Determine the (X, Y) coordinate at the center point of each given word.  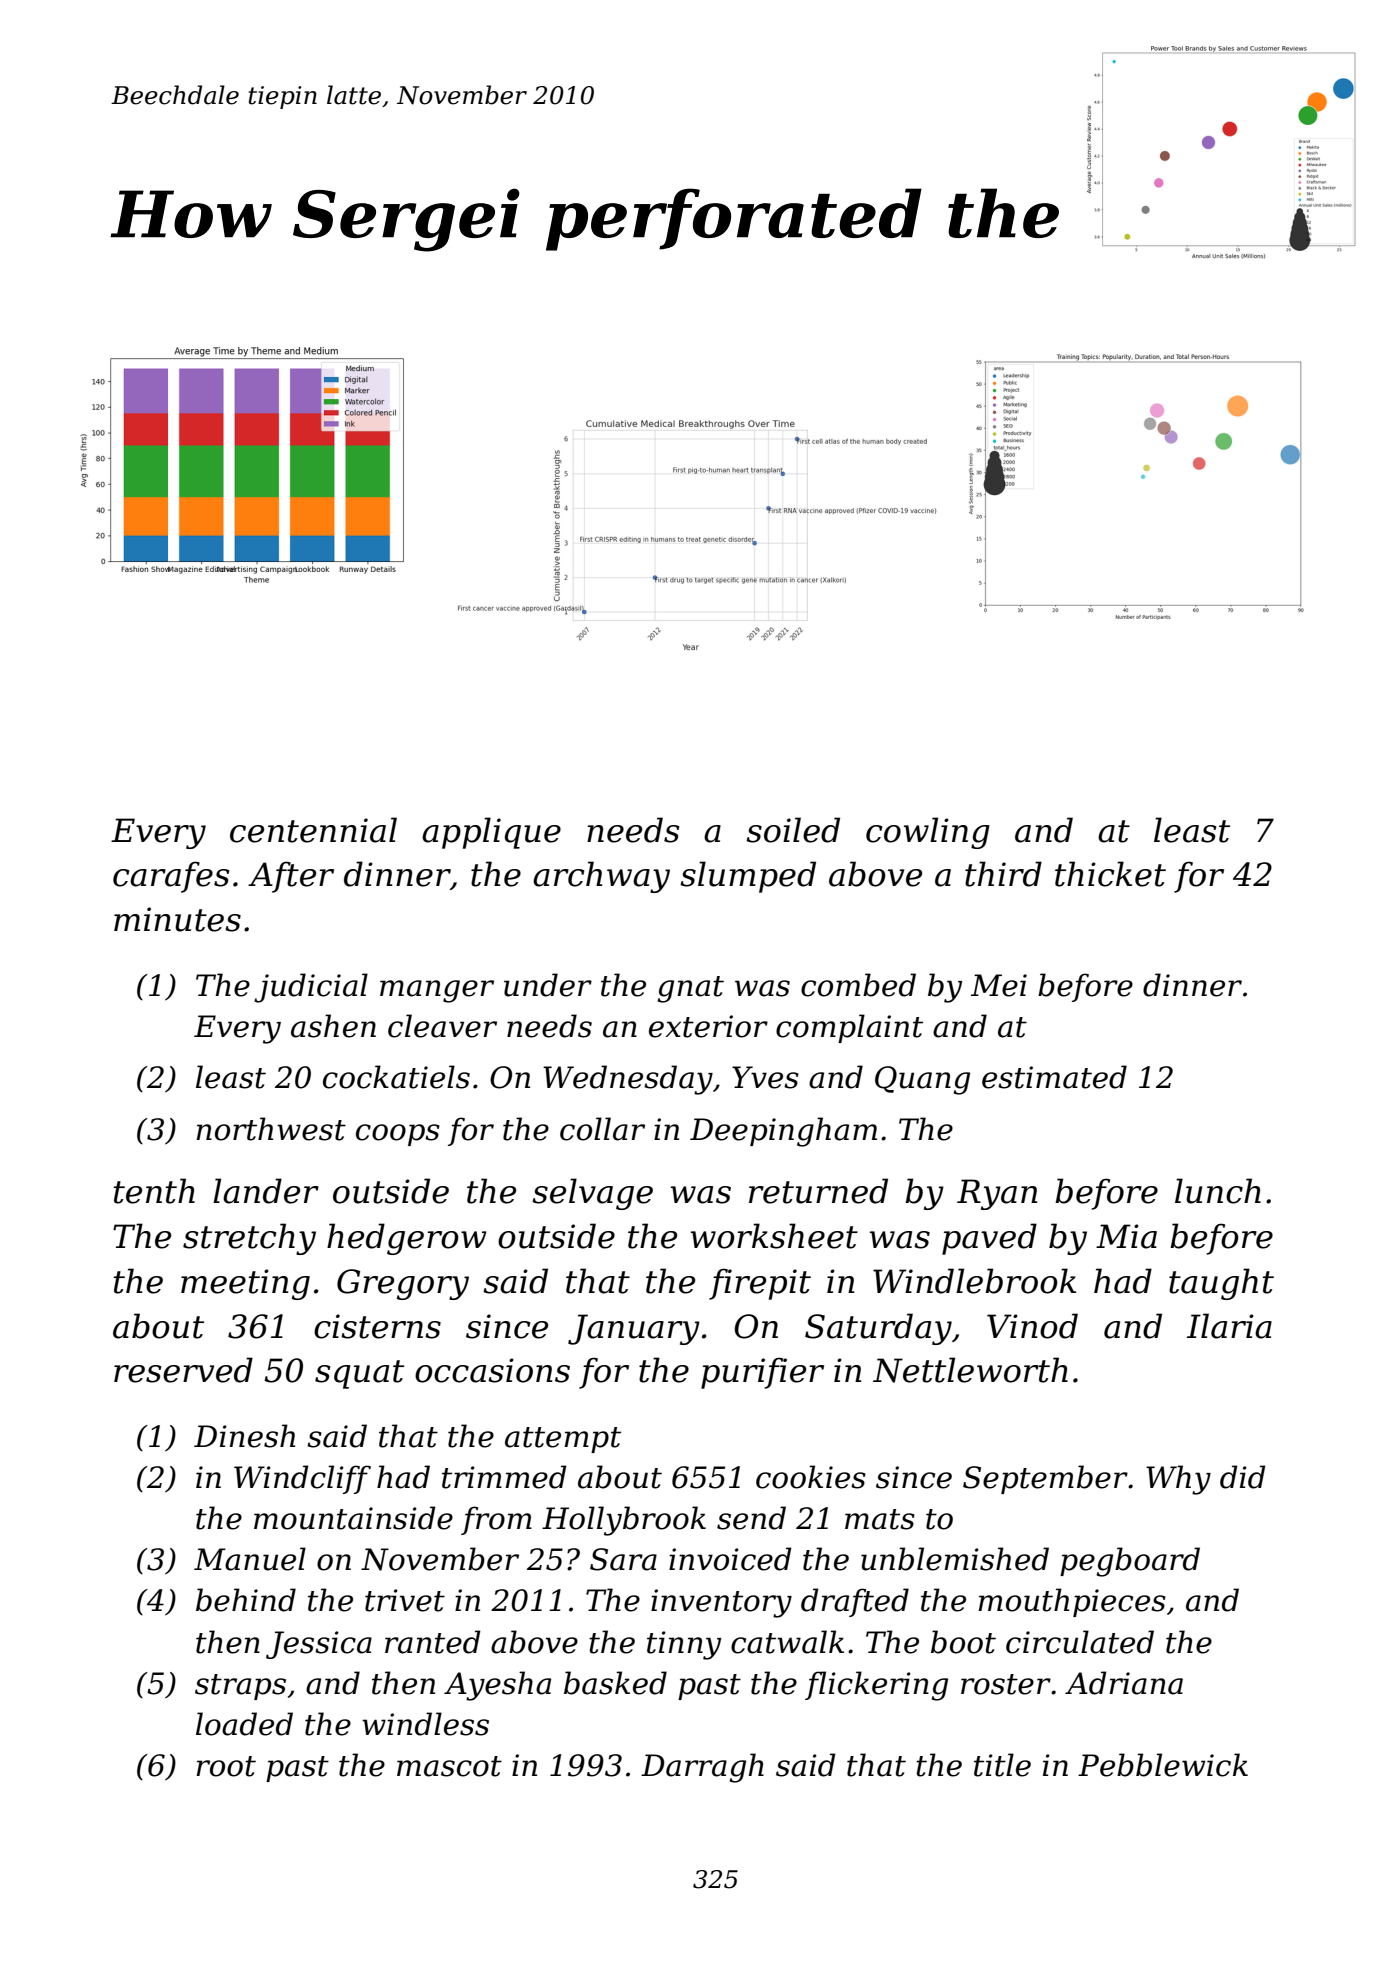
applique (491, 833)
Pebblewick (1163, 1765)
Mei (999, 985)
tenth (154, 1191)
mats (880, 1519)
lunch (1218, 1191)
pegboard (1130, 1562)
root (226, 1766)
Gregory (403, 1284)
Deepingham (783, 1132)
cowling (928, 833)
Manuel (250, 1559)
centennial (313, 830)
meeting (245, 1284)
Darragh (702, 1768)
